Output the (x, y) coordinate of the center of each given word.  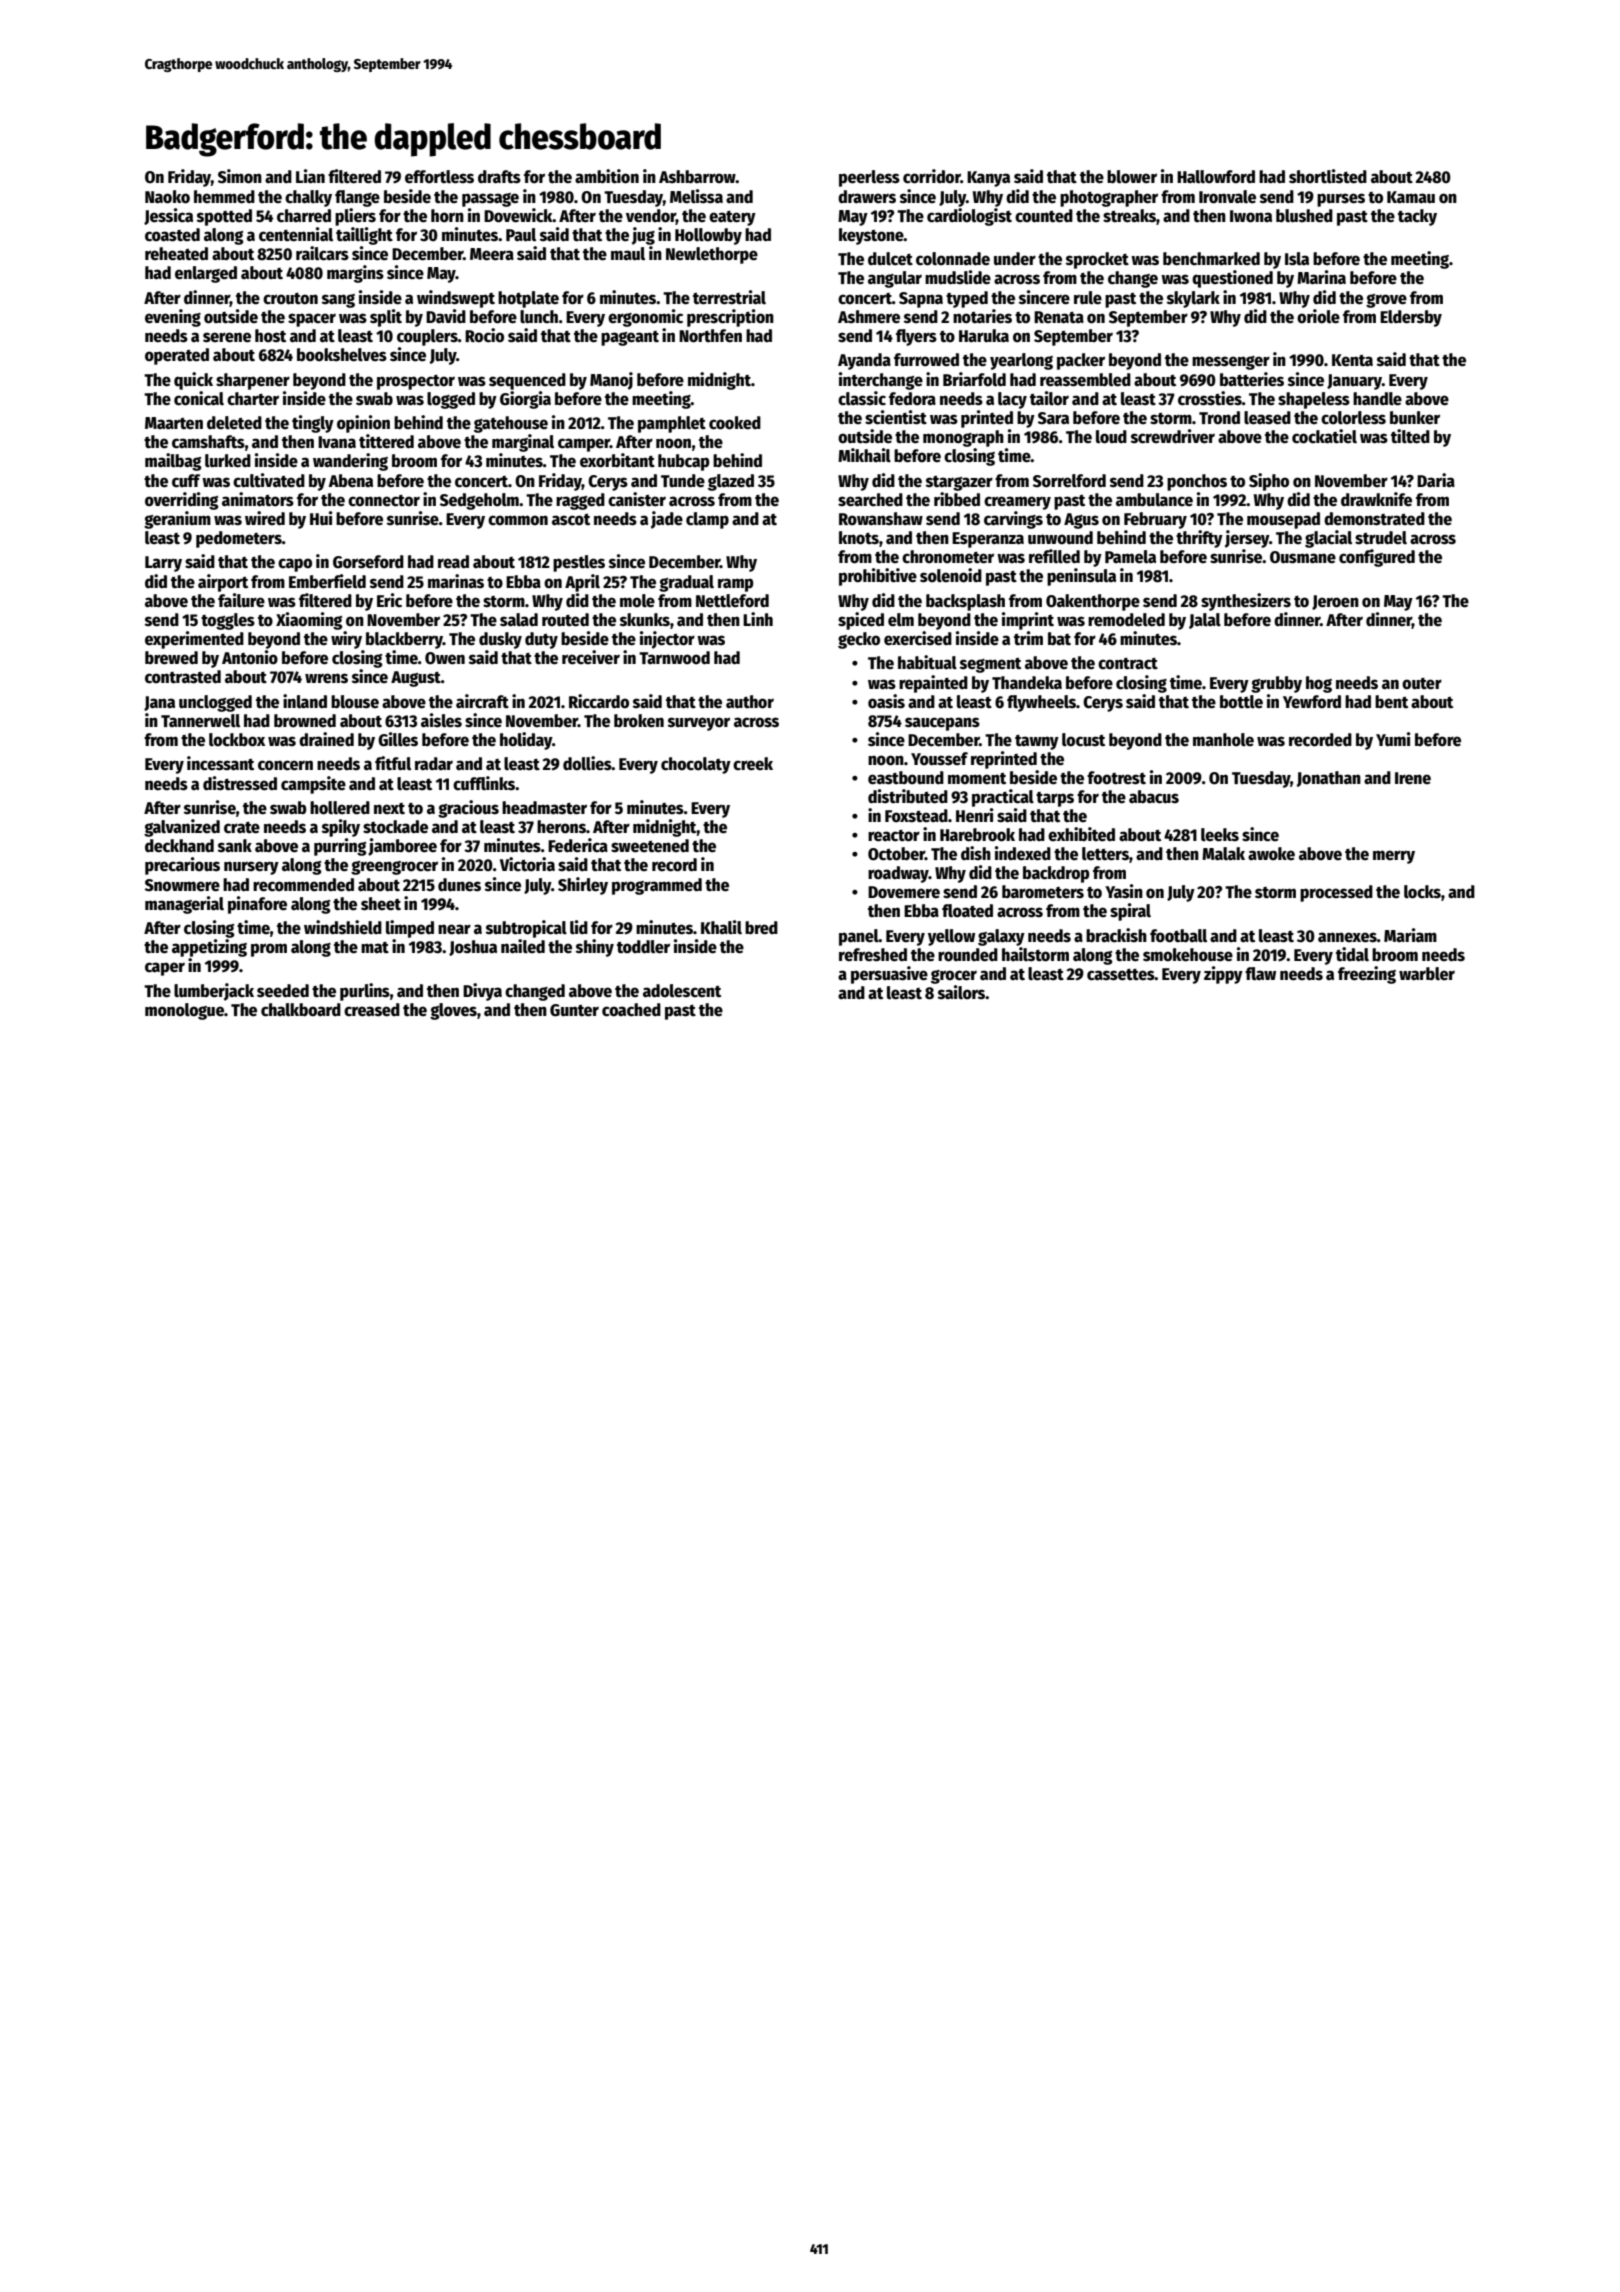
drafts (499, 177)
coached (631, 1010)
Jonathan (1329, 779)
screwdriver (1173, 436)
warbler (1427, 974)
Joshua (473, 948)
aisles (441, 720)
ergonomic (645, 318)
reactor (894, 836)
